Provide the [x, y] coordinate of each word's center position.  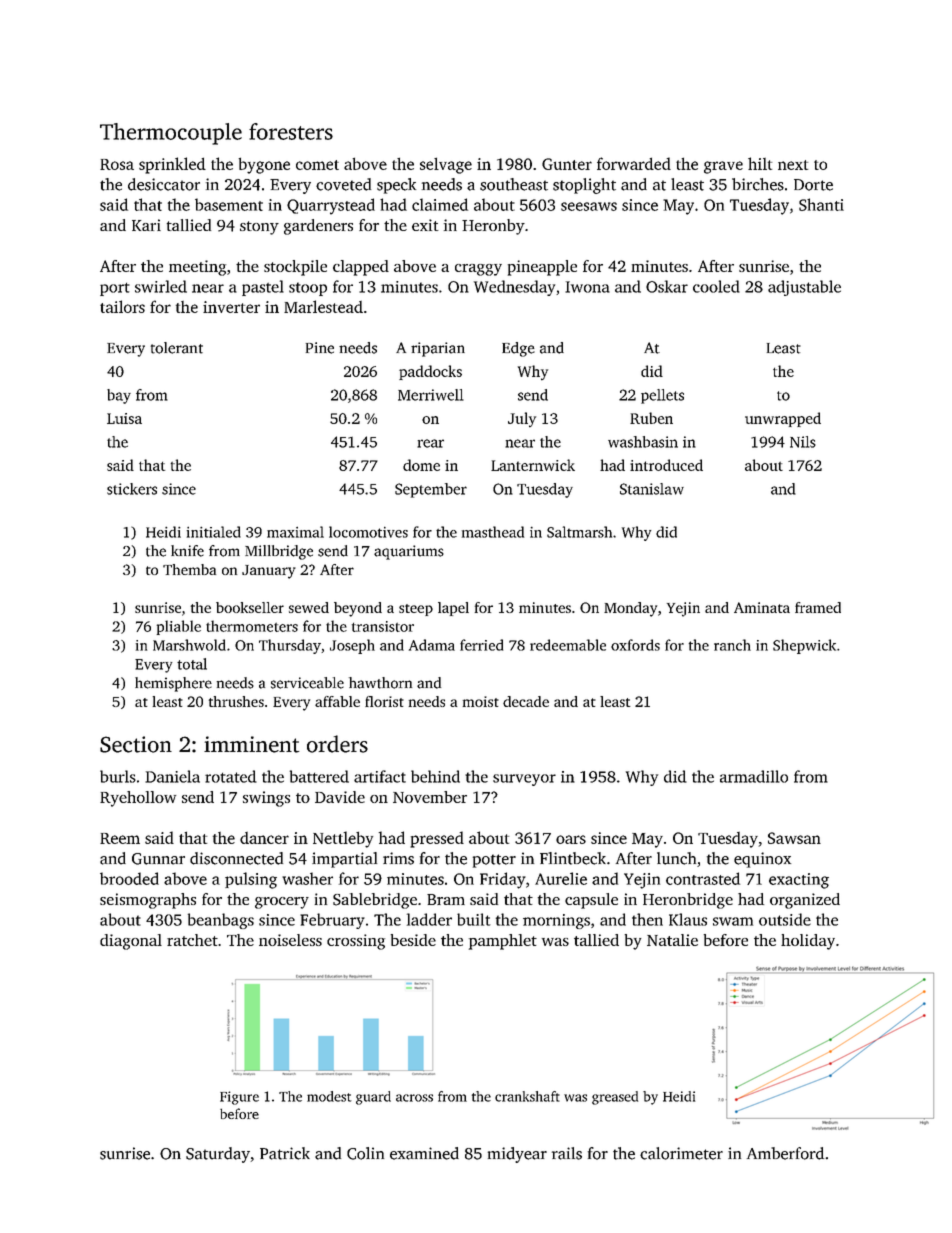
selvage [446, 166]
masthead [493, 532]
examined [424, 1153]
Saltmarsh [579, 532]
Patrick [285, 1153]
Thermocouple [171, 134]
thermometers [252, 626]
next [793, 165]
